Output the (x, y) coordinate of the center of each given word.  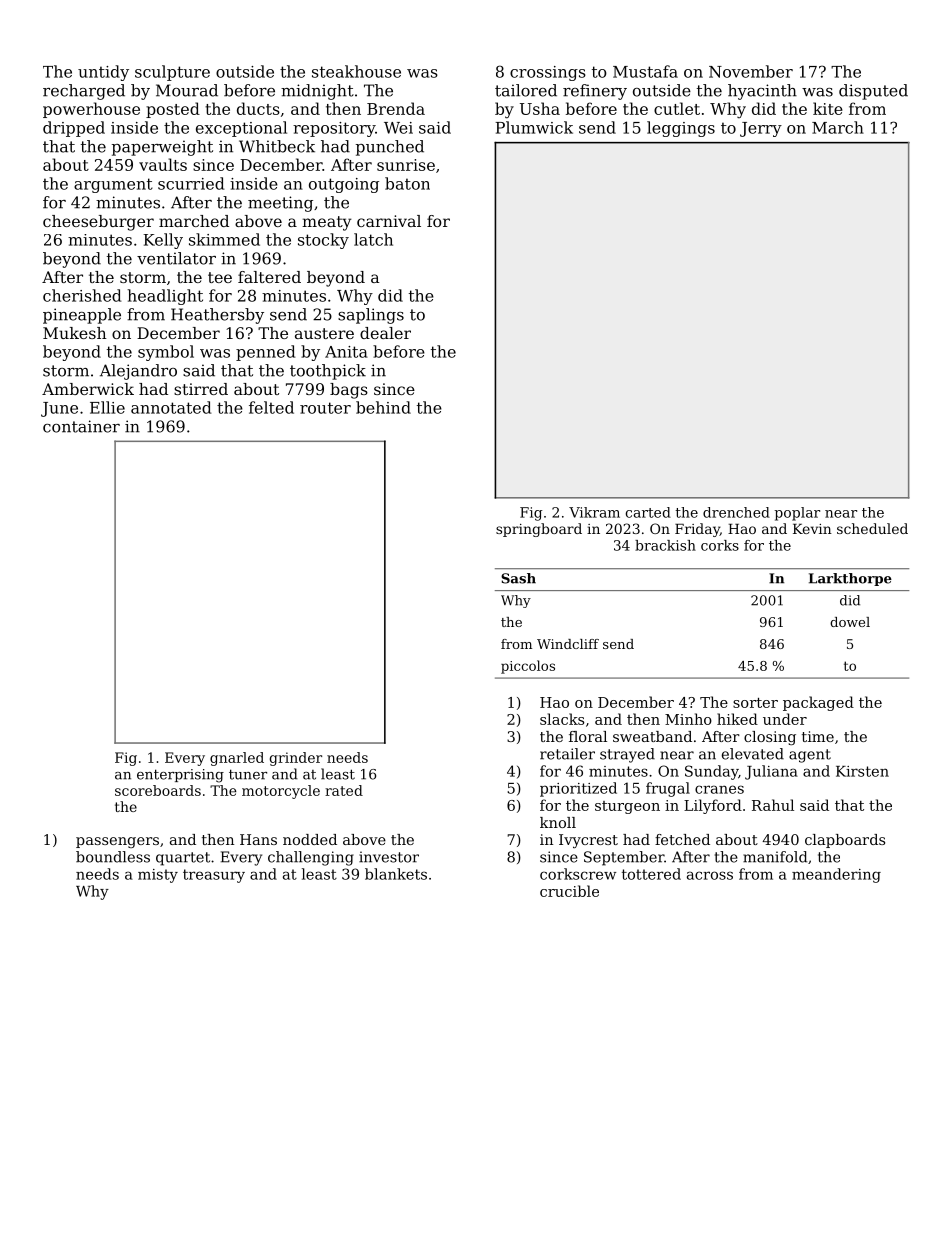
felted (271, 407)
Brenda (396, 108)
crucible (569, 891)
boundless (113, 857)
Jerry (761, 129)
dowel (850, 622)
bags (349, 391)
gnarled (237, 759)
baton (407, 183)
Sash (518, 578)
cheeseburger (98, 223)
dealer (385, 333)
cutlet (677, 108)
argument (113, 185)
